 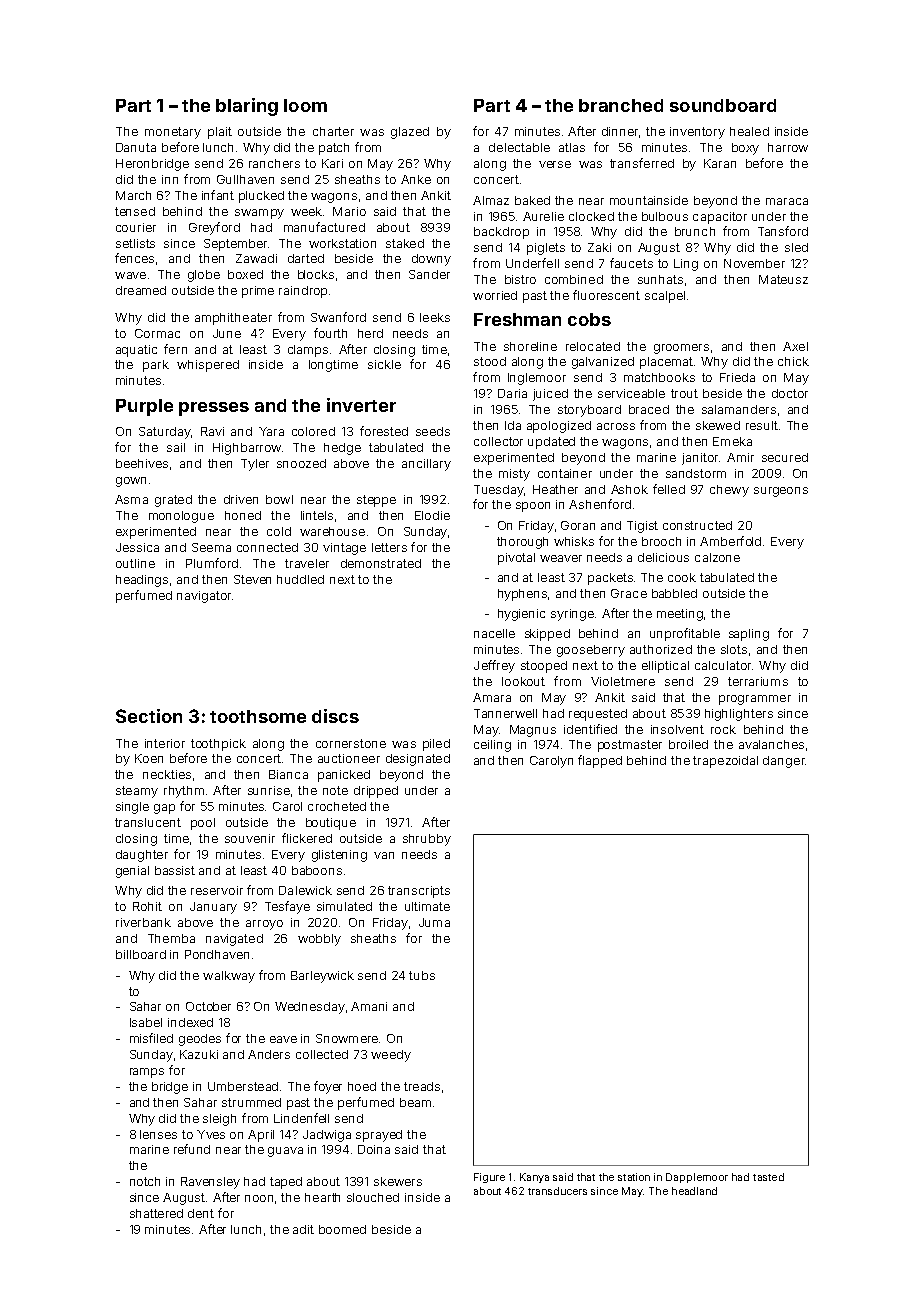 What do you see at coordinates (434, 922) in the screenshot?
I see `Juma` at bounding box center [434, 922].
